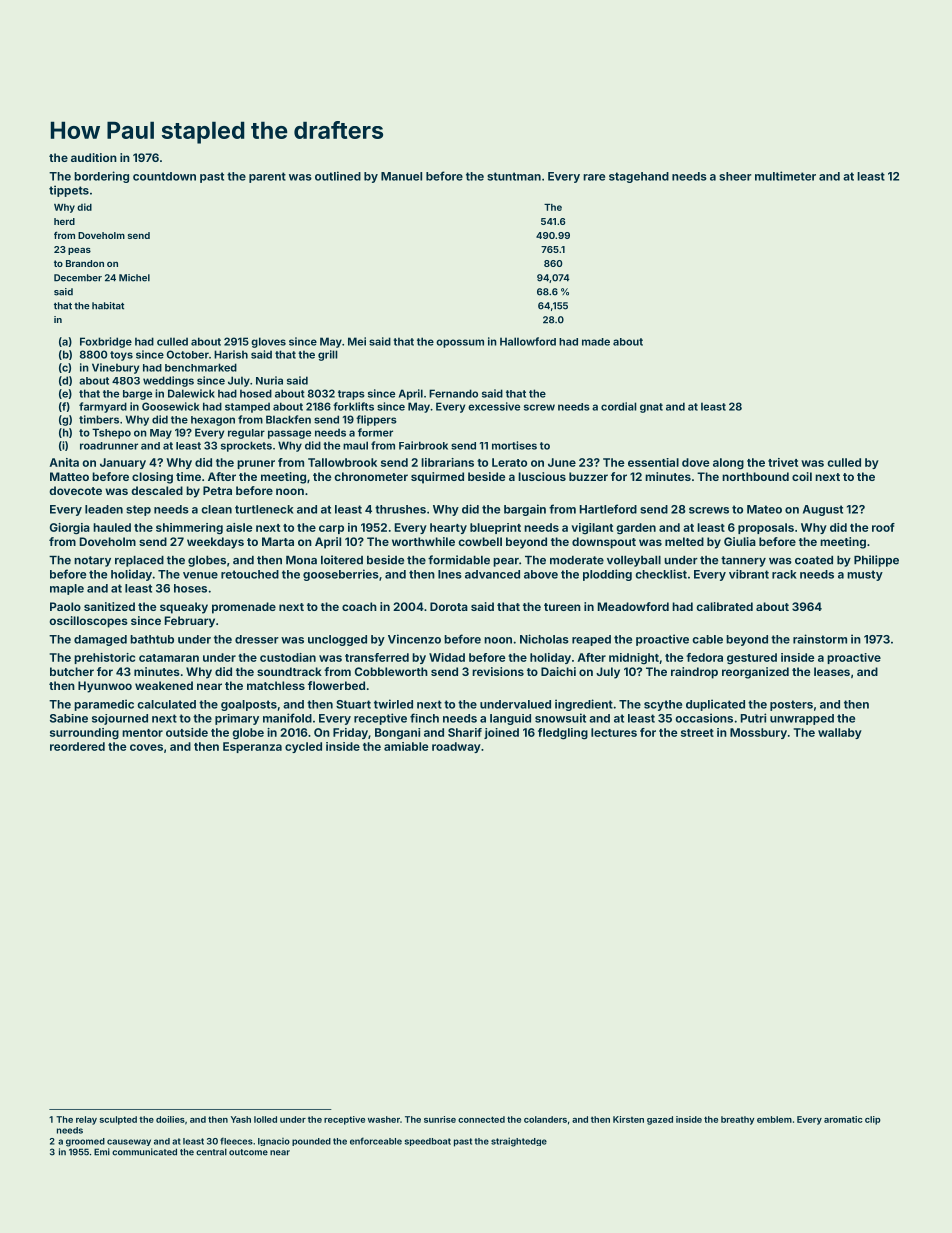 This image has height=1233, width=952. What do you see at coordinates (651, 408) in the image?
I see `gnat` at bounding box center [651, 408].
